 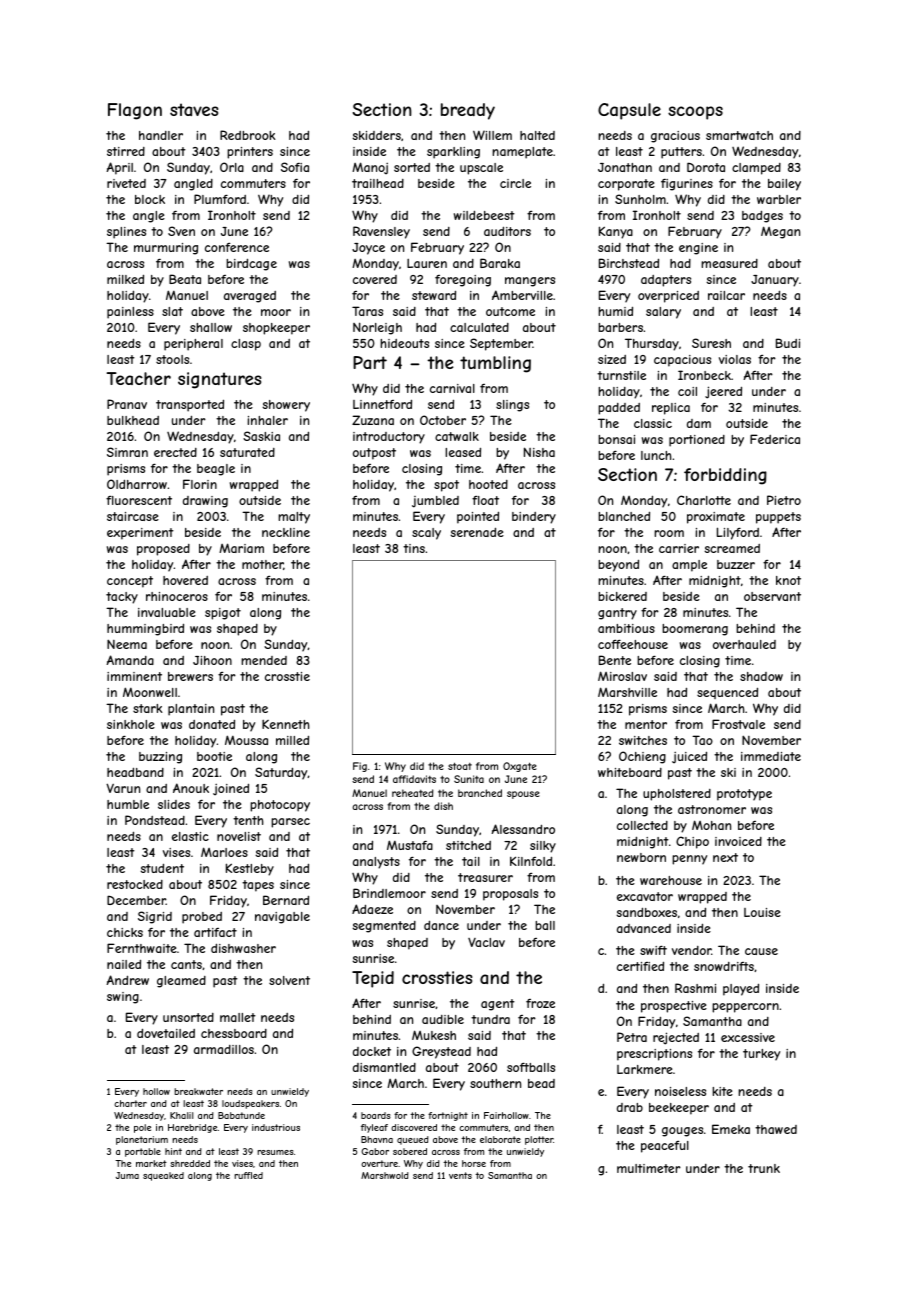 What do you see at coordinates (515, 183) in the screenshot?
I see `circle` at bounding box center [515, 183].
